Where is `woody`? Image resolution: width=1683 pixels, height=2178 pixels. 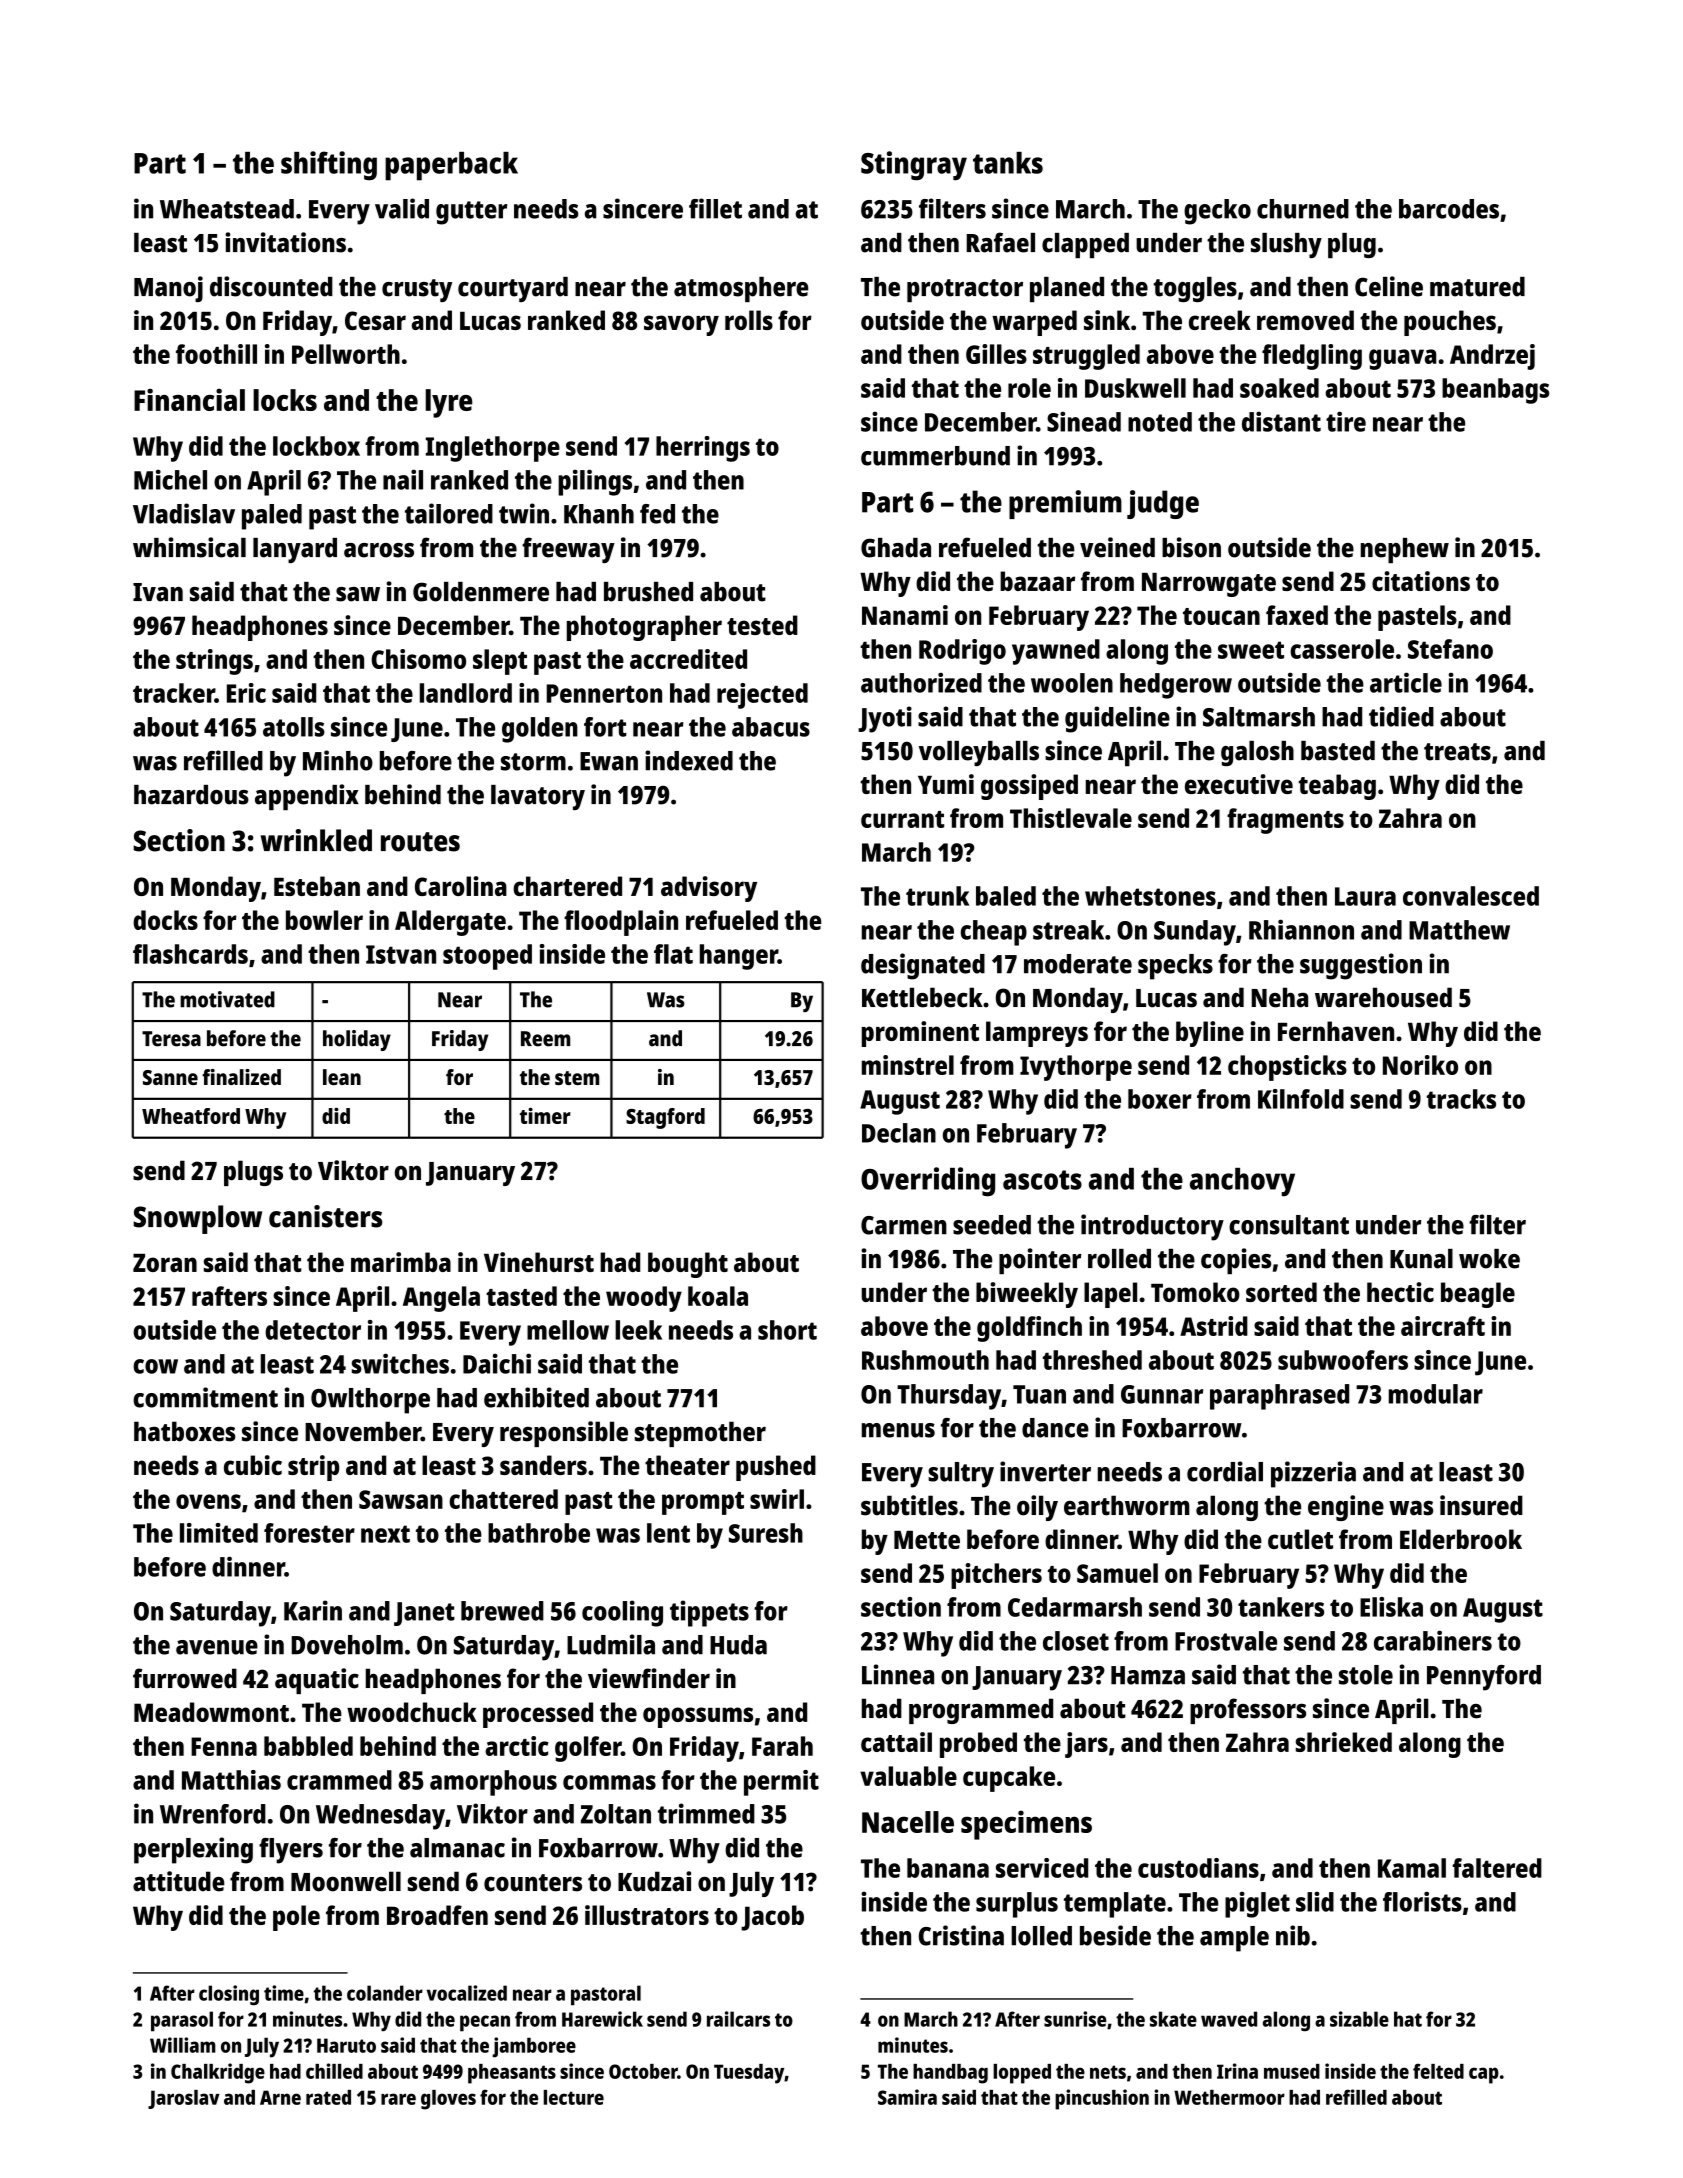
woody is located at coordinates (644, 1299).
